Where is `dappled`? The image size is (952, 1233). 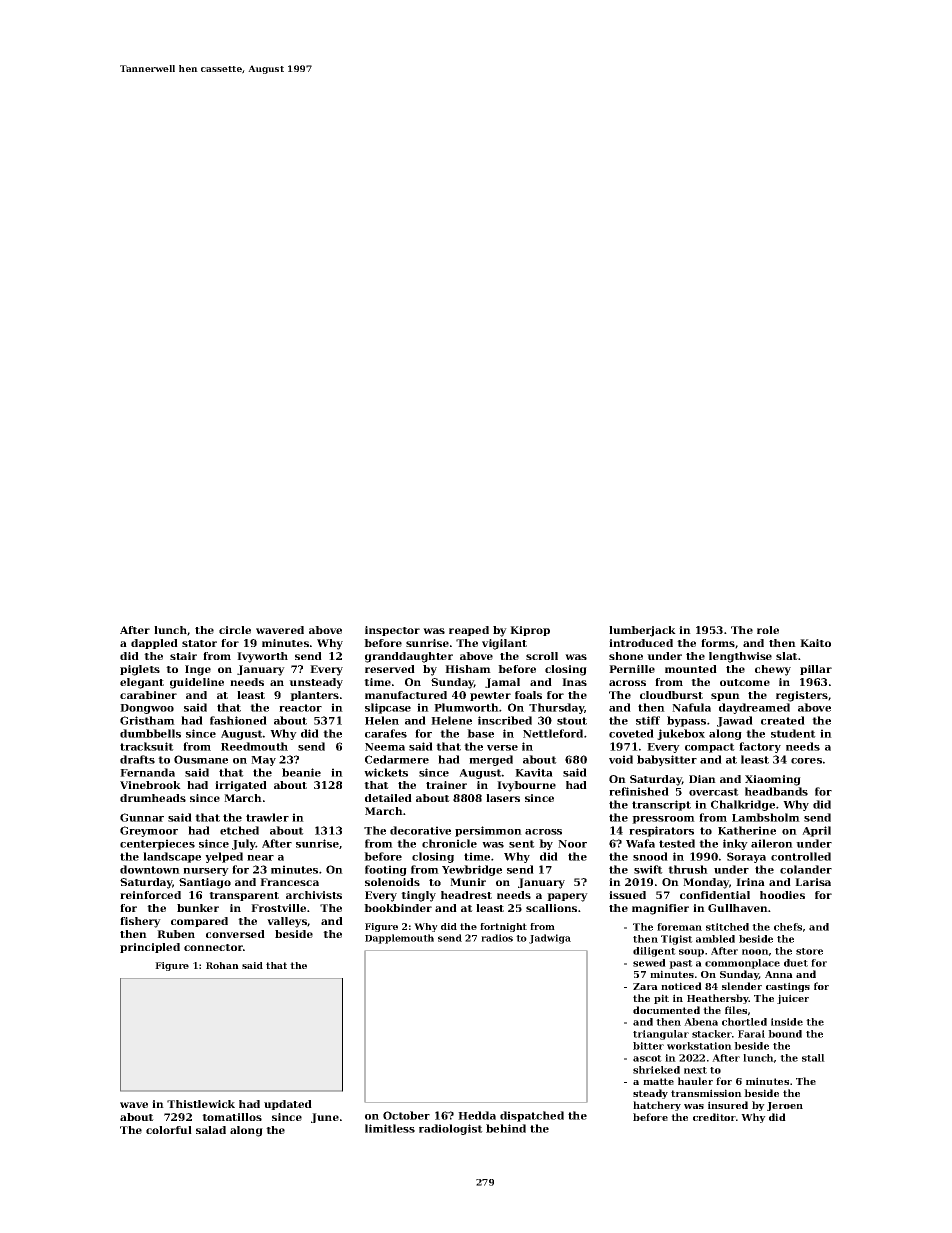 dappled is located at coordinates (154, 644).
